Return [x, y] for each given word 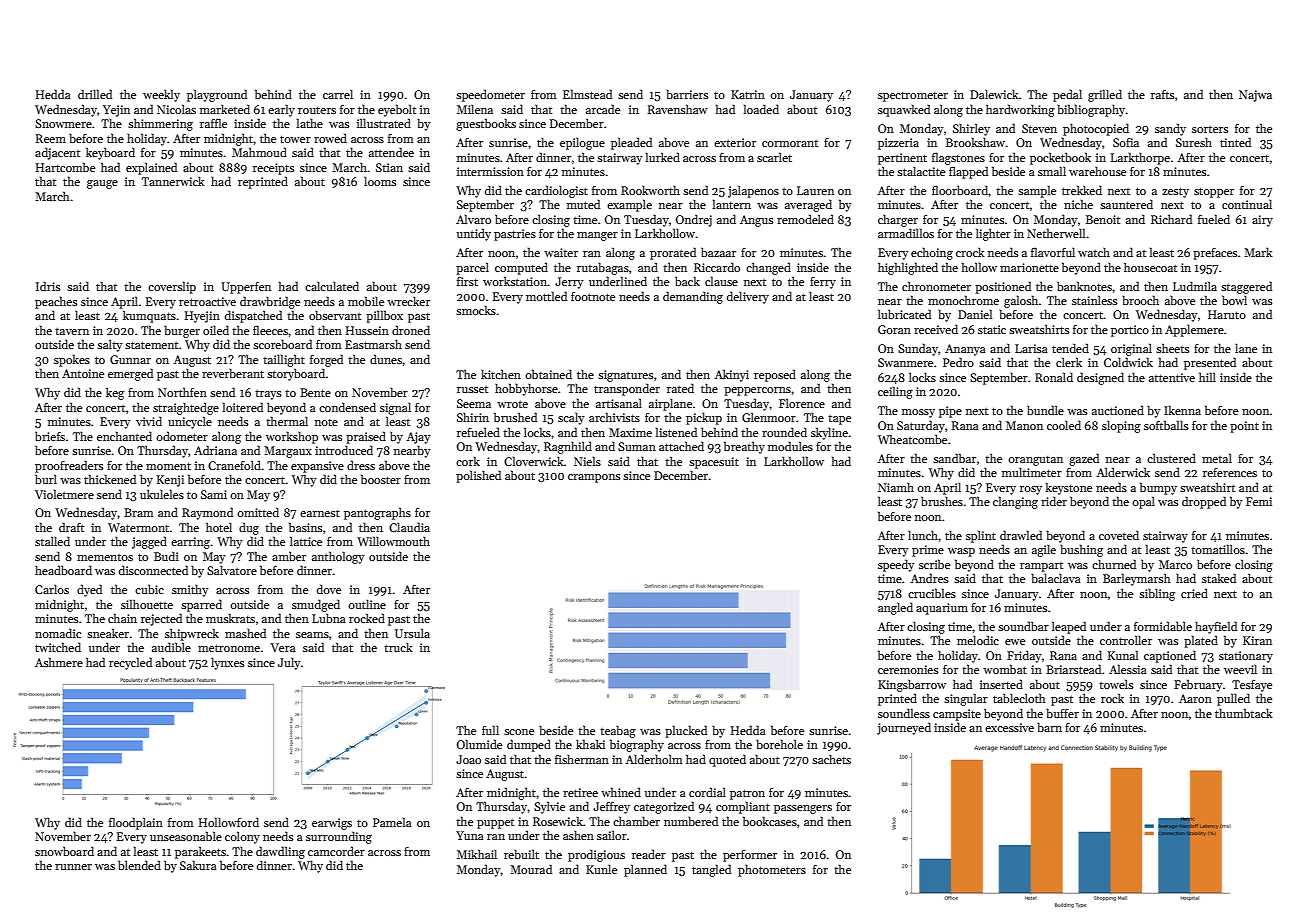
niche [1078, 204]
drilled [95, 94]
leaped [1069, 627]
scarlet [774, 157]
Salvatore [232, 570]
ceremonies [908, 669]
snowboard [64, 851]
